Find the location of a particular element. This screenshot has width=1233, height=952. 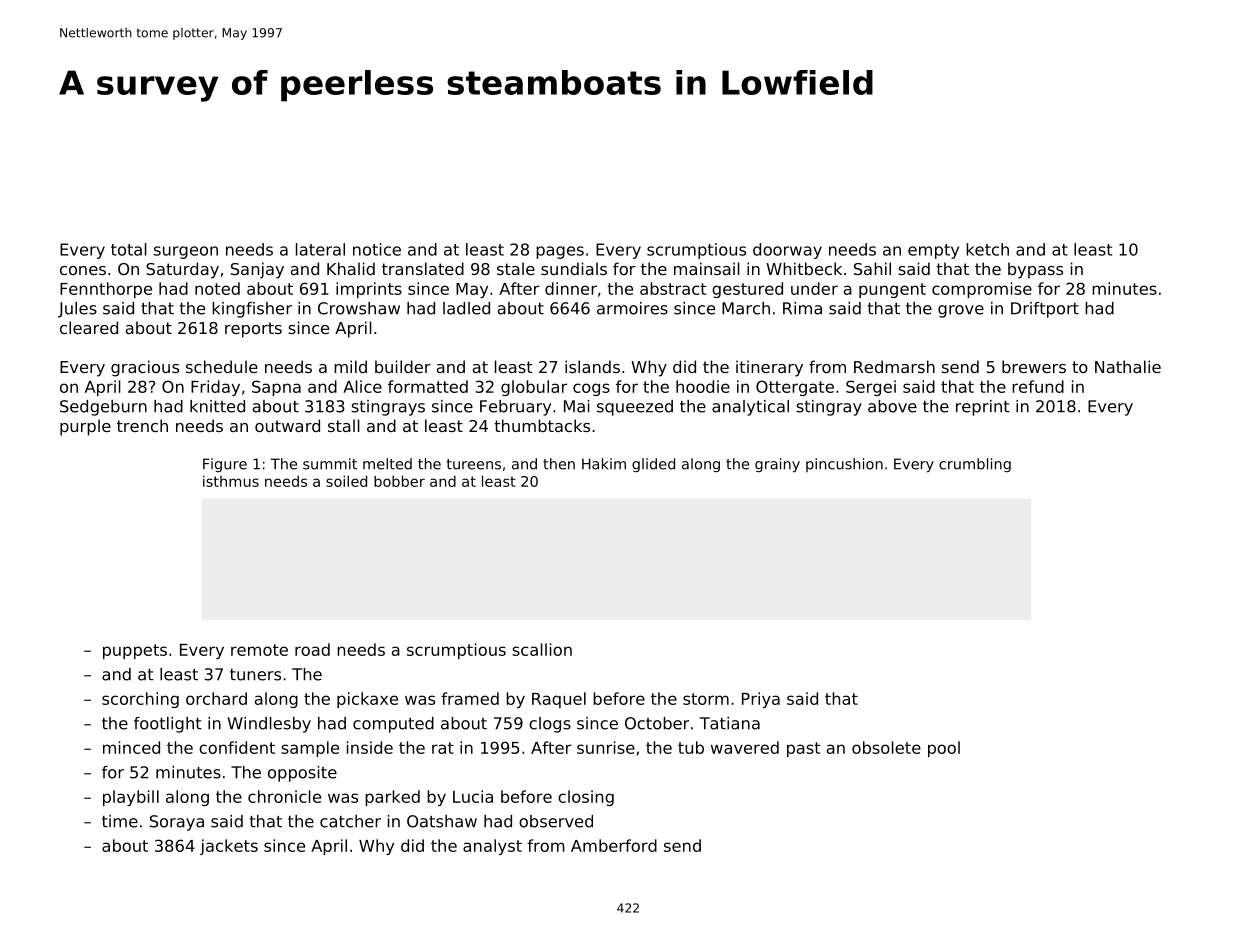

purple is located at coordinates (85, 427).
